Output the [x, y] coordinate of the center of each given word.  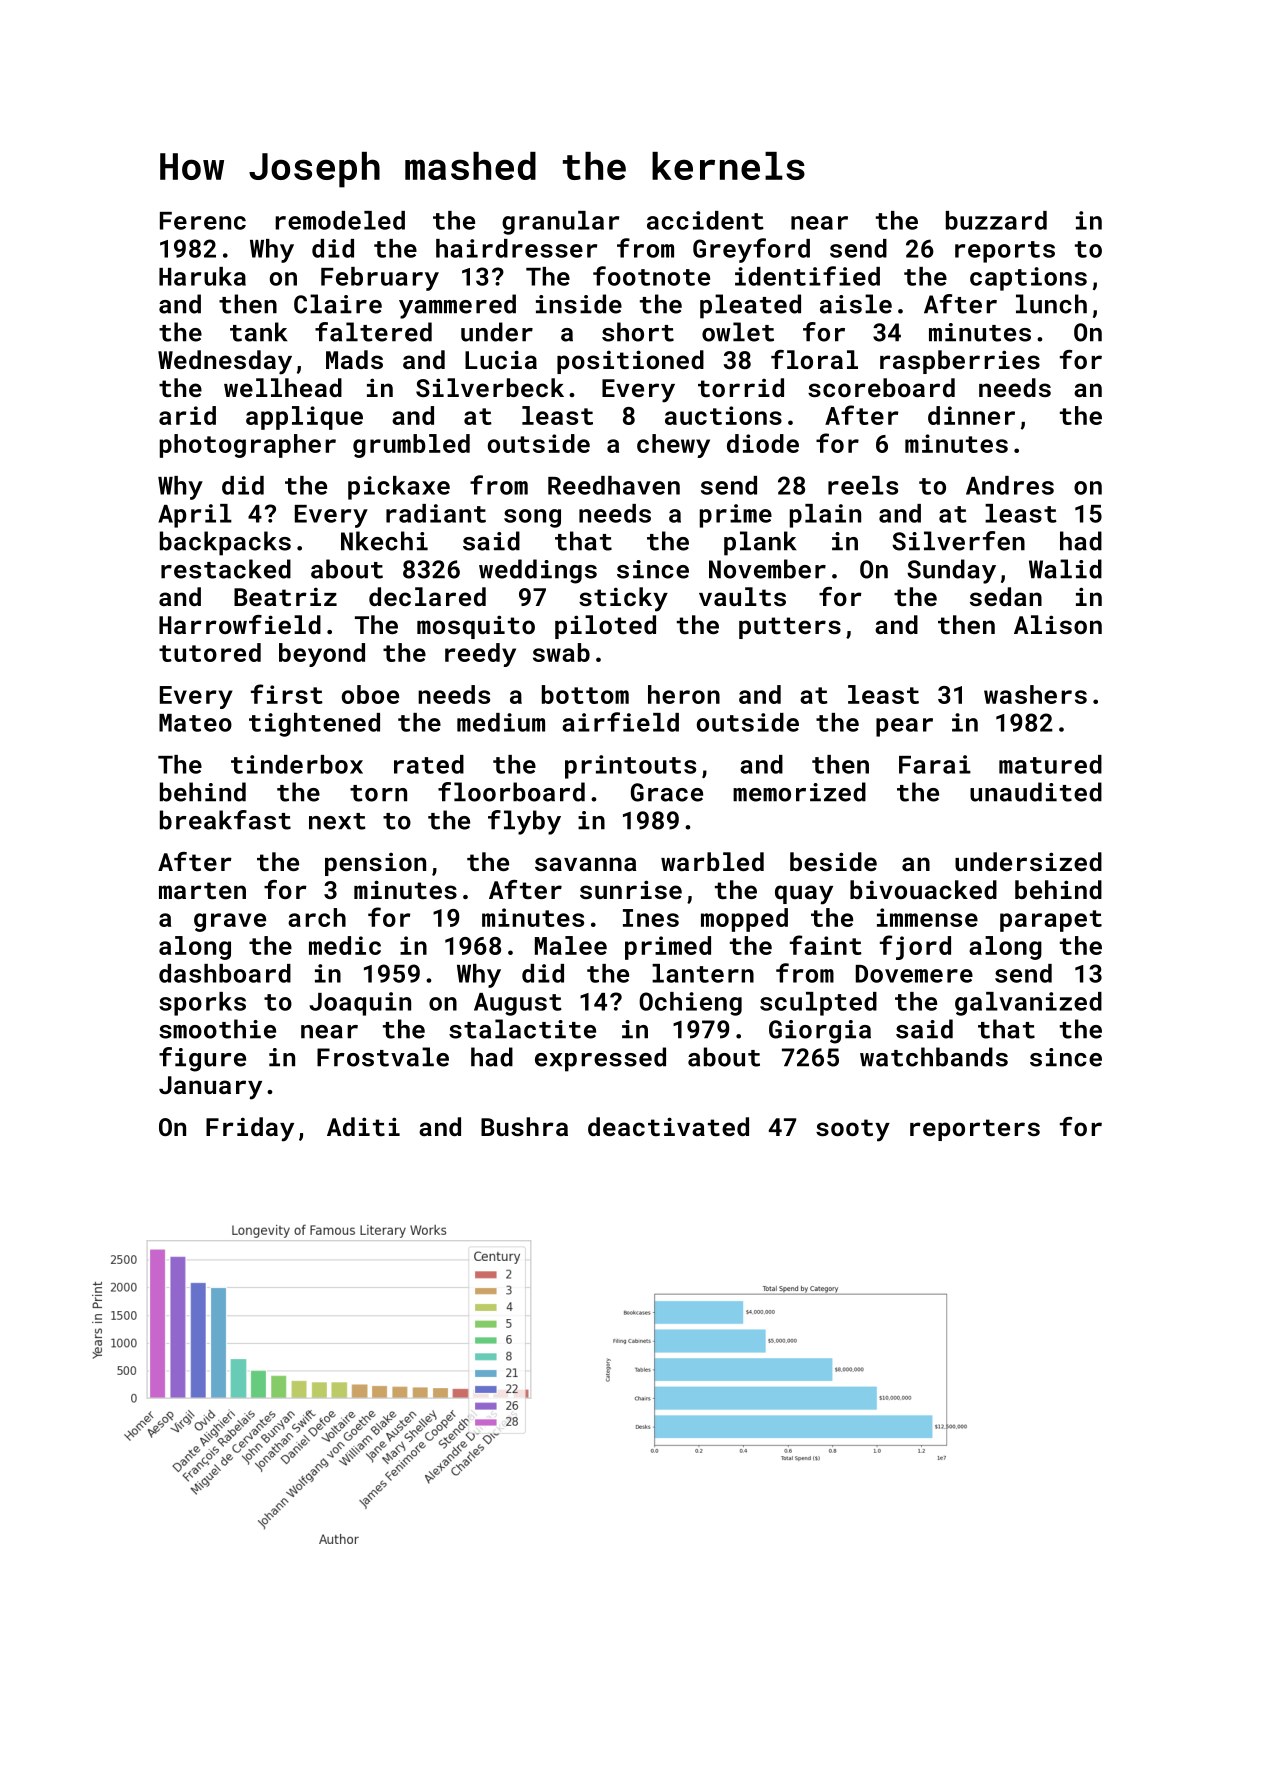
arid [187, 415]
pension [375, 864]
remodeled [340, 220]
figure [202, 1059]
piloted [605, 627]
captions [1028, 279]
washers [1035, 694]
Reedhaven [614, 485]
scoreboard [881, 387]
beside [833, 861]
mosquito [476, 627]
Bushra [524, 1126]
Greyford [751, 250]
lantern [703, 973]
